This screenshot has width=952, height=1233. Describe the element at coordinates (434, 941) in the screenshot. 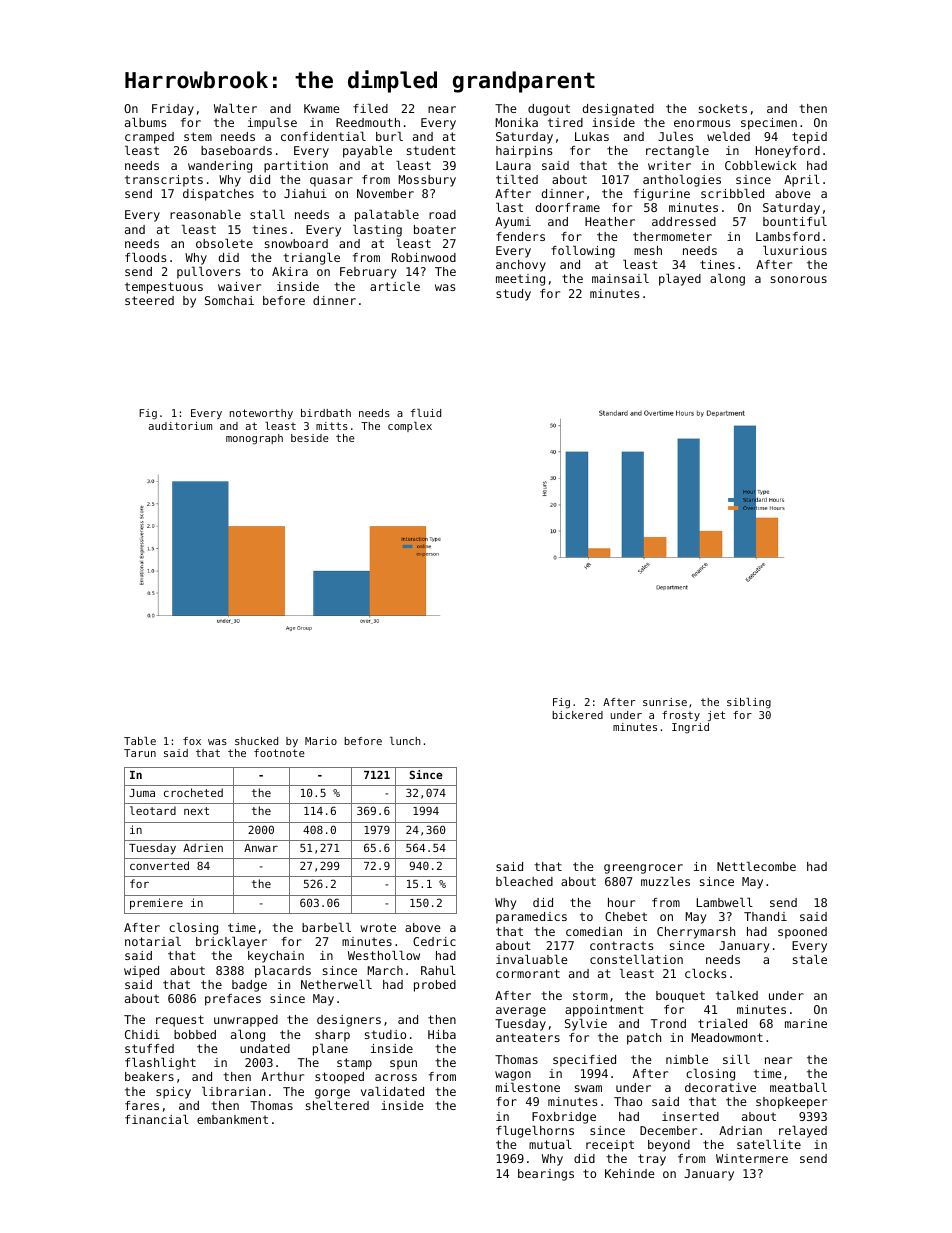

I see `Cedric` at that location.
